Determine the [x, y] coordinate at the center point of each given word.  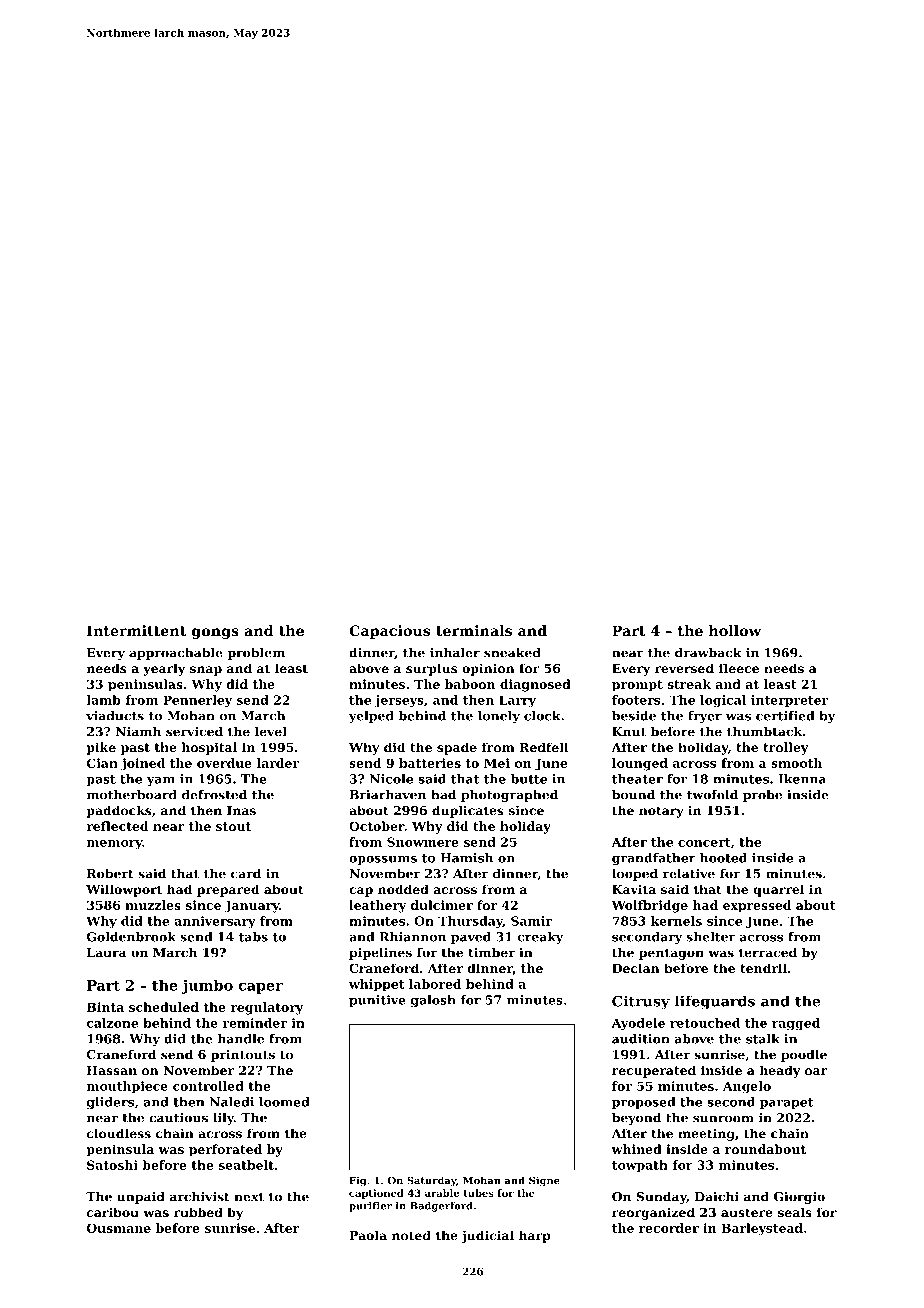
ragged [796, 1024]
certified [785, 716]
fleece [739, 668]
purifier [370, 1207]
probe [762, 796]
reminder [255, 1023]
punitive [377, 1001]
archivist [200, 1196]
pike [101, 748]
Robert [110, 873]
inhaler [455, 653]
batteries [430, 763]
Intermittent [136, 630]
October [377, 826]
